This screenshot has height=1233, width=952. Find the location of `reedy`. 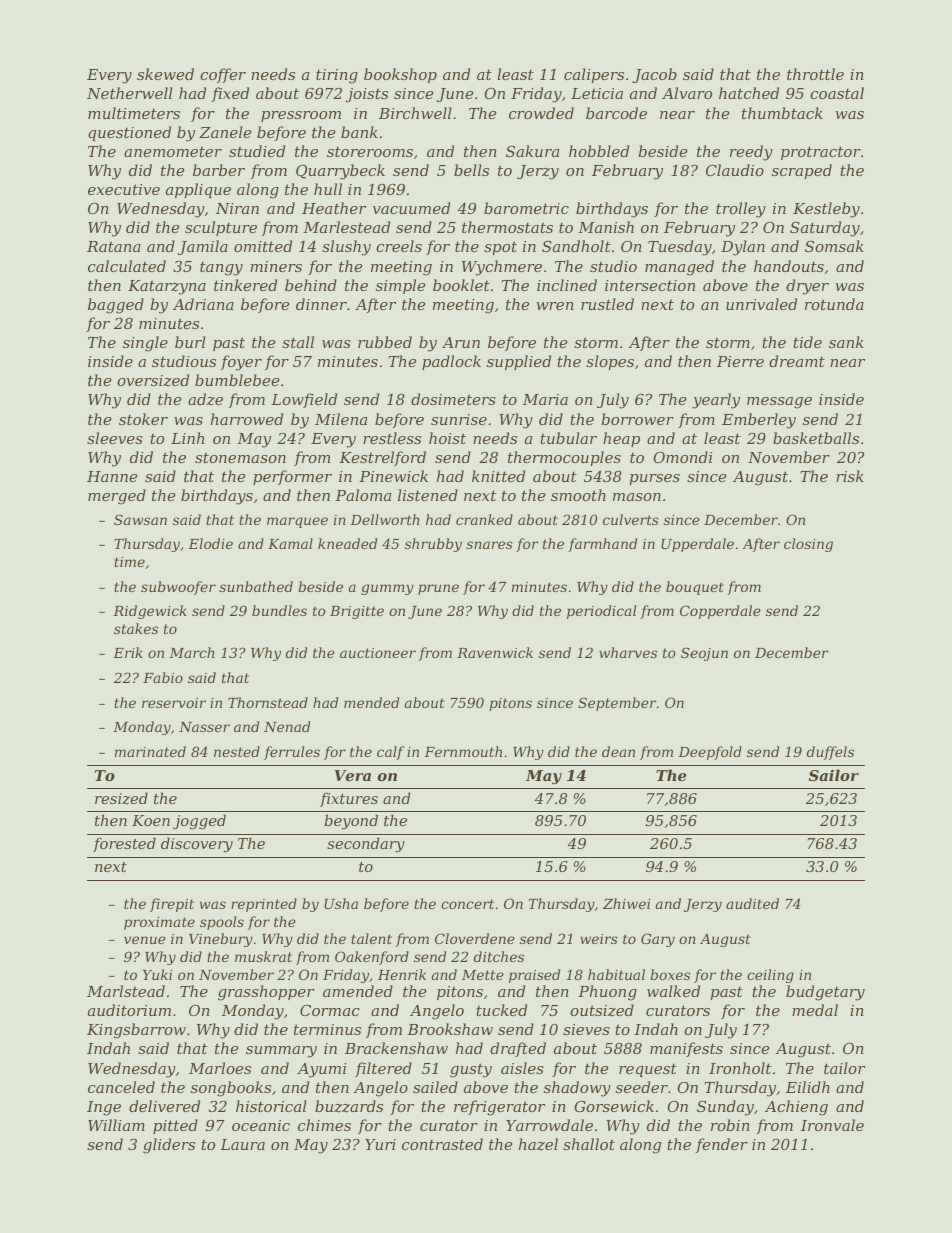

reedy is located at coordinates (751, 153).
